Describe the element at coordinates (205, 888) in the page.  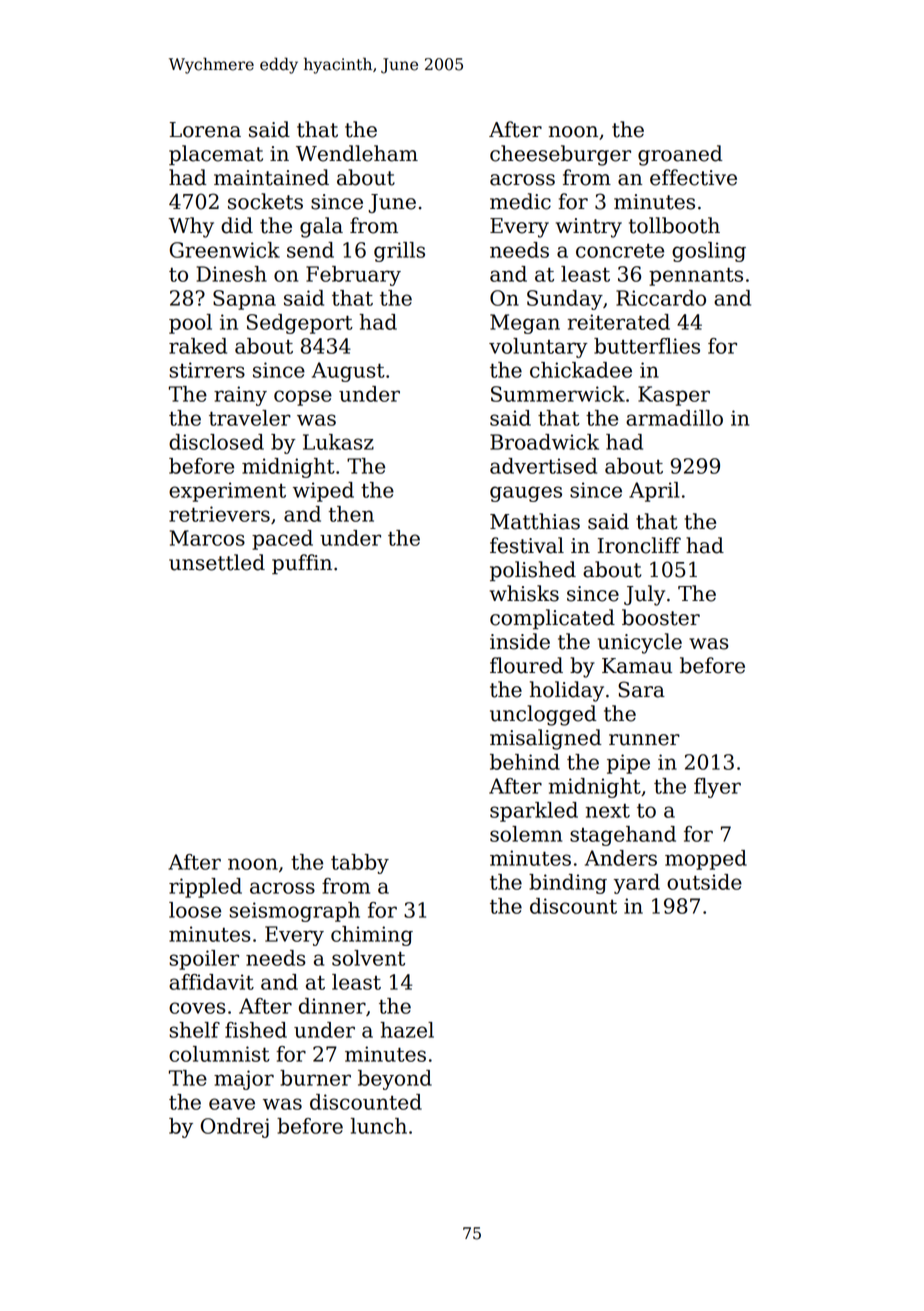
I see `rippled` at that location.
